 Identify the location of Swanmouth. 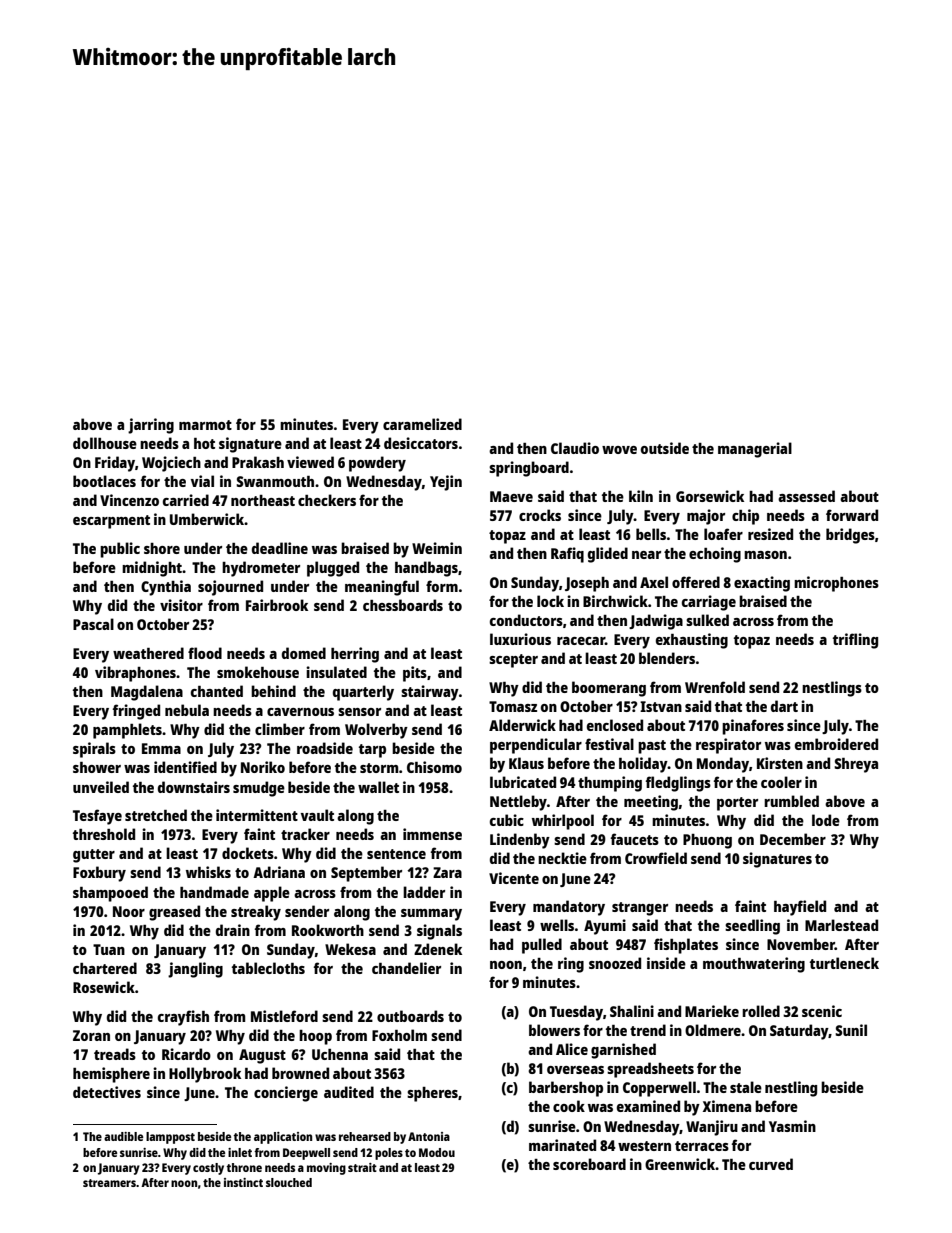
(275, 481).
